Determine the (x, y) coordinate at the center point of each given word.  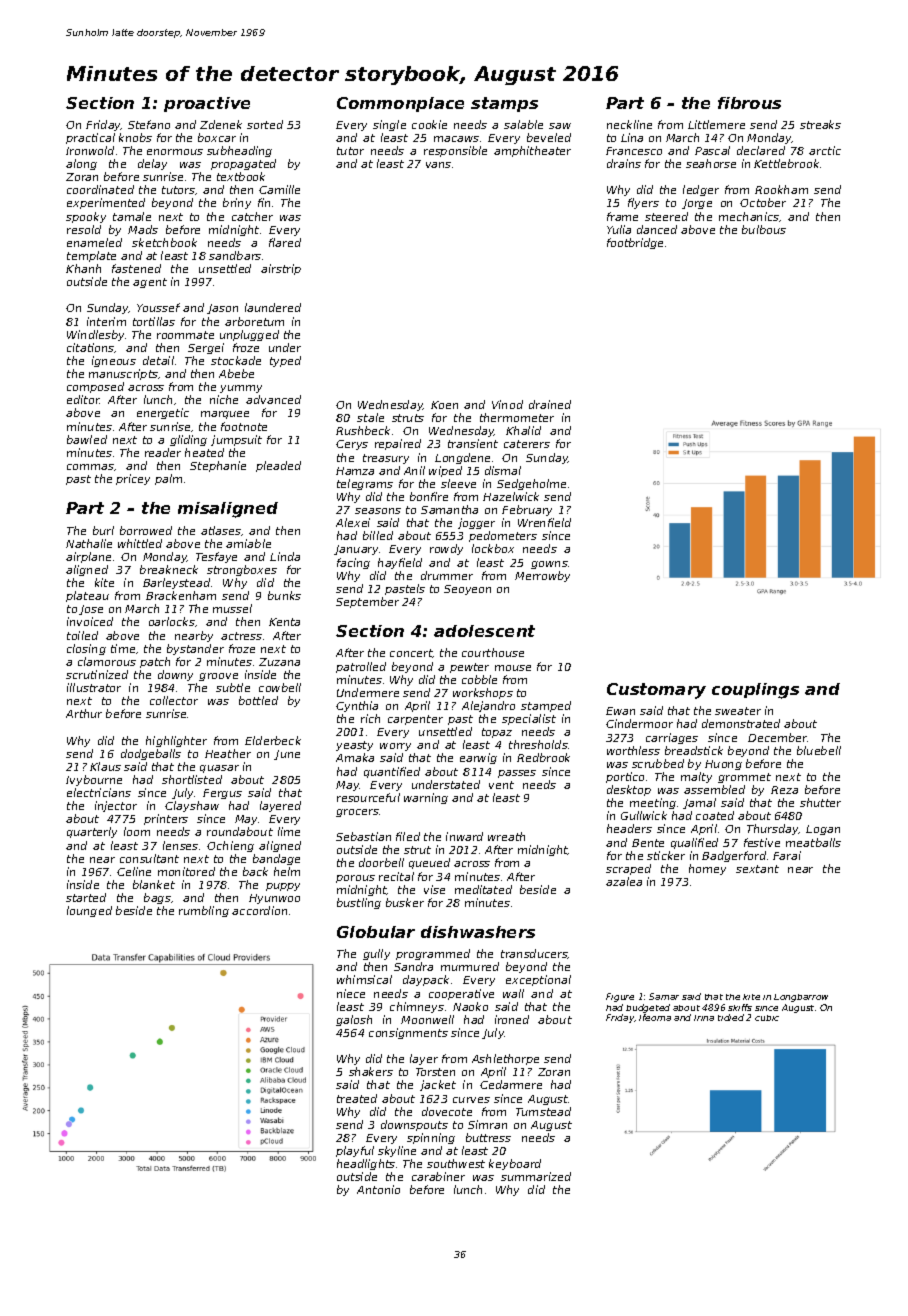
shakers (371, 1071)
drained (550, 404)
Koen (444, 405)
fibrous (749, 103)
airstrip (281, 269)
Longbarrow (801, 998)
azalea (624, 881)
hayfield (400, 563)
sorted (265, 124)
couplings (755, 691)
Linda (285, 556)
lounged (89, 911)
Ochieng (230, 846)
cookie (429, 124)
